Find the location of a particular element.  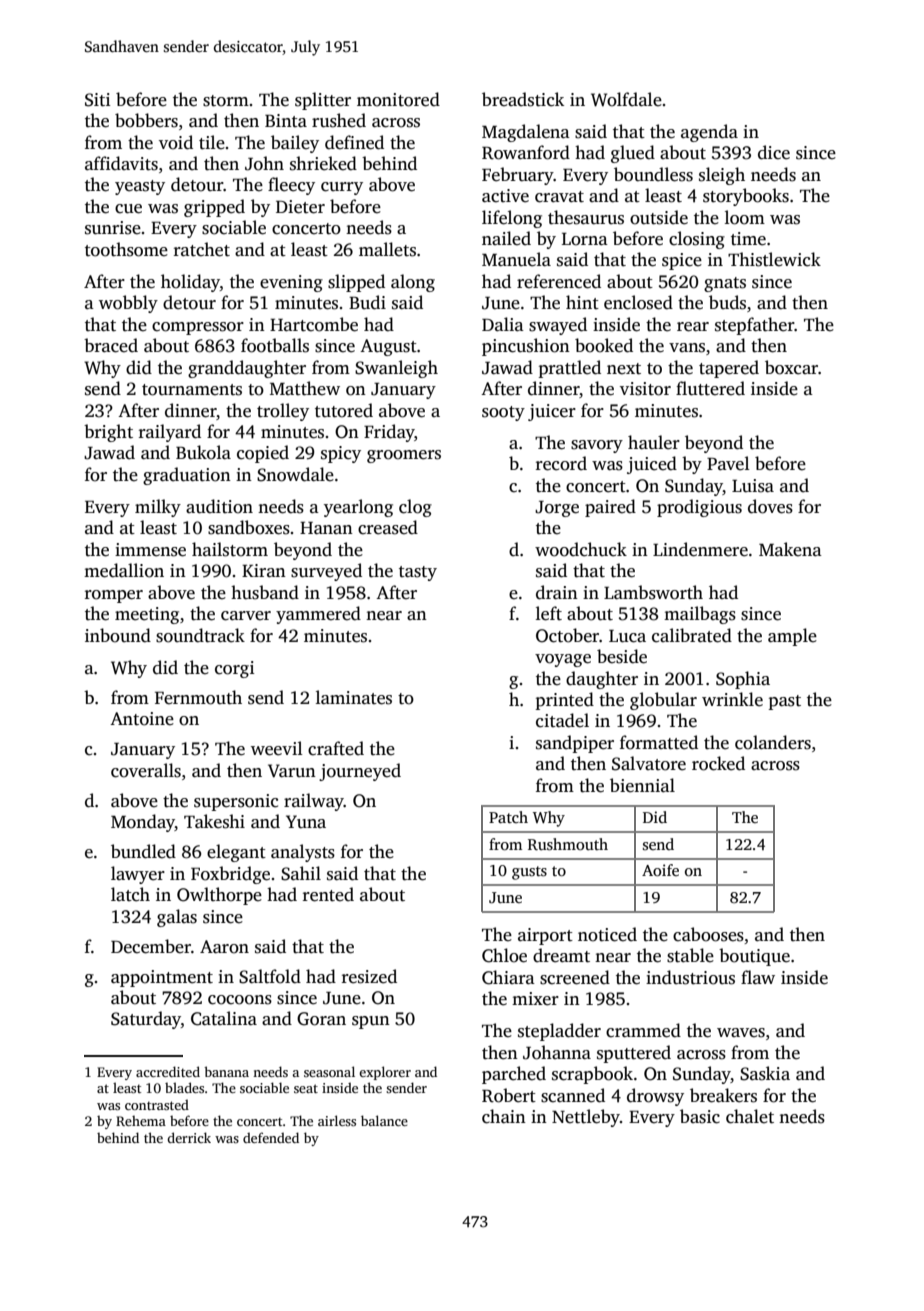

inbound is located at coordinates (118, 635).
